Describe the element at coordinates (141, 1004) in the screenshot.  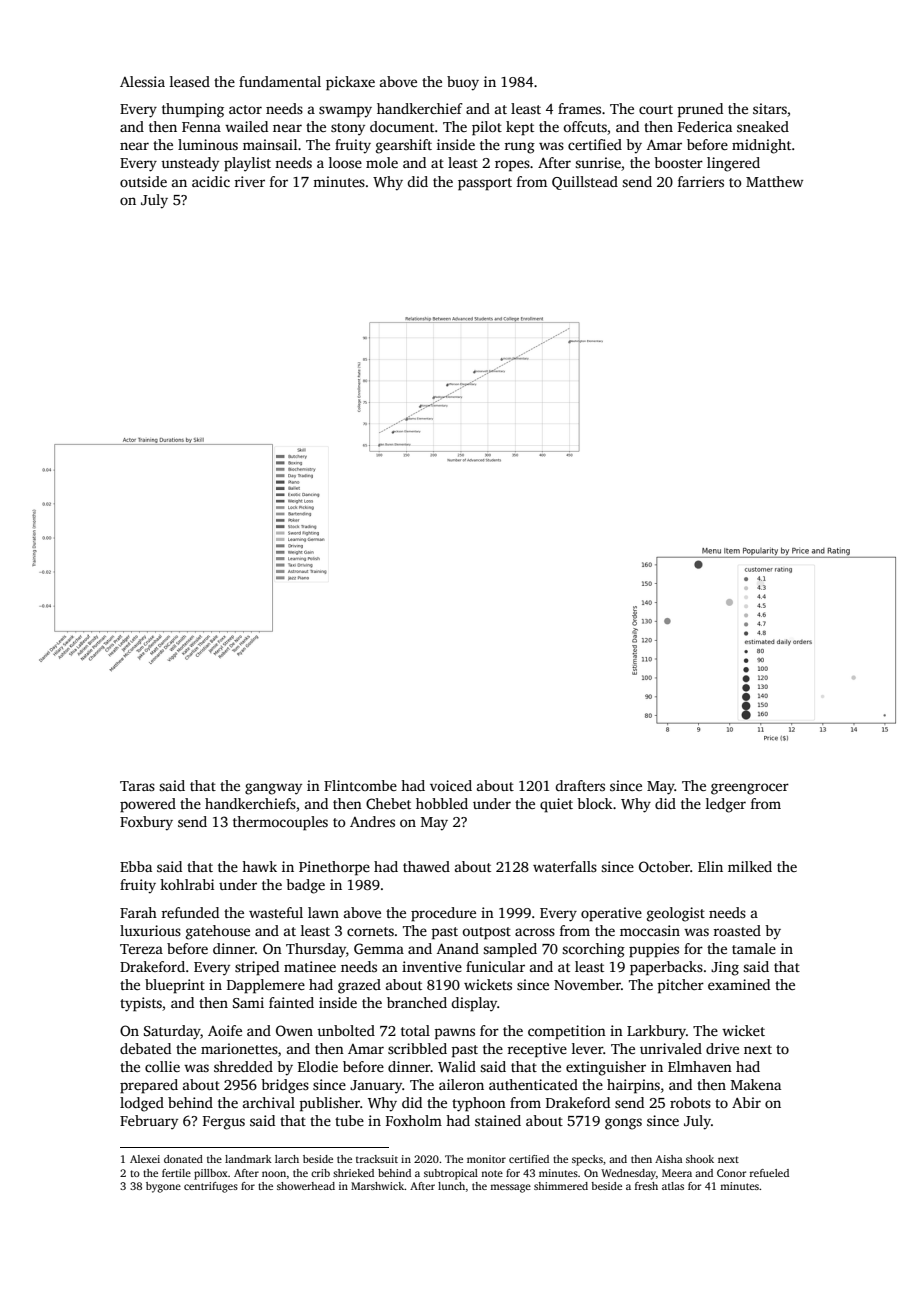
I see `typists` at that location.
